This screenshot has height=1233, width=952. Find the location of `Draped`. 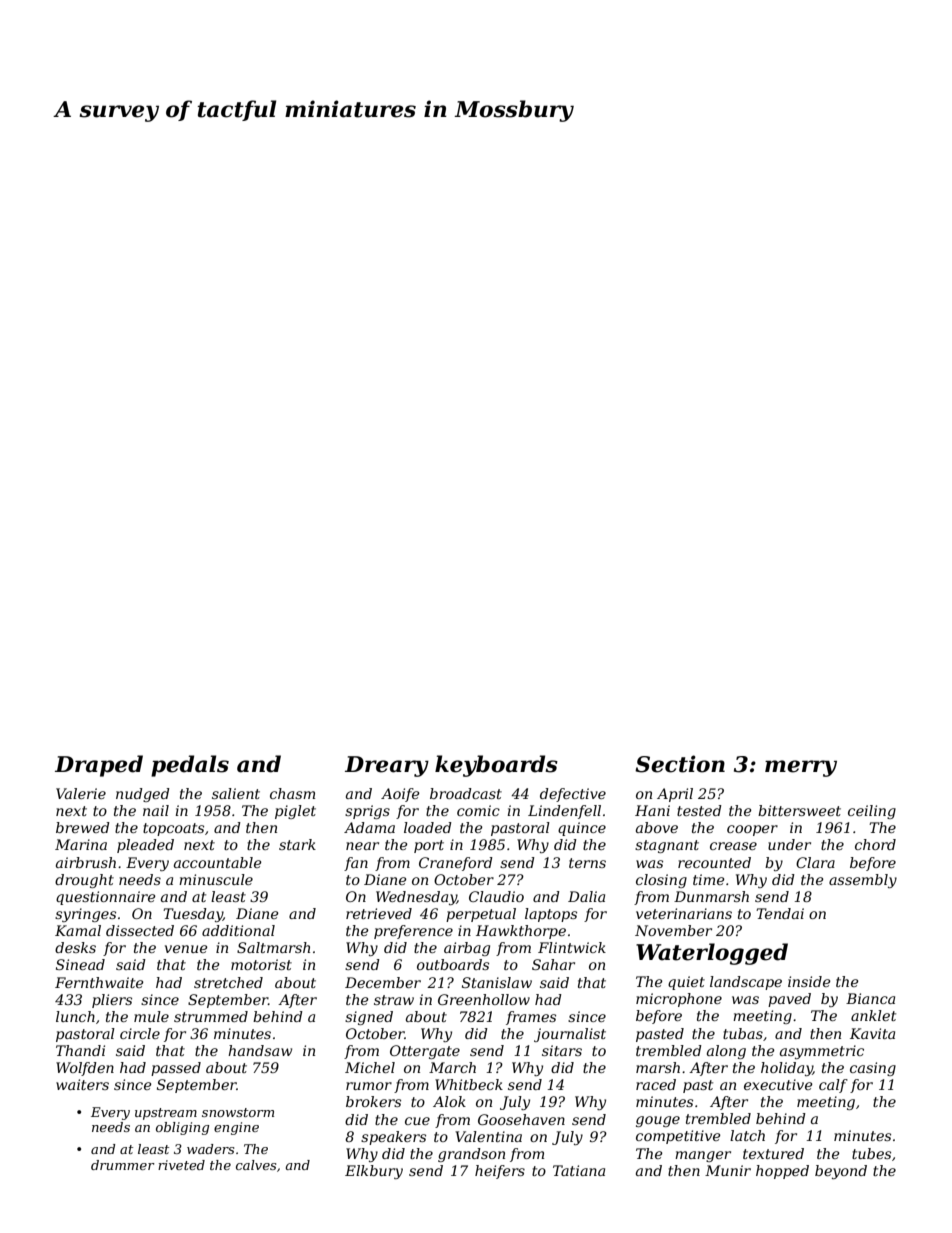

Draped is located at coordinates (99, 766).
